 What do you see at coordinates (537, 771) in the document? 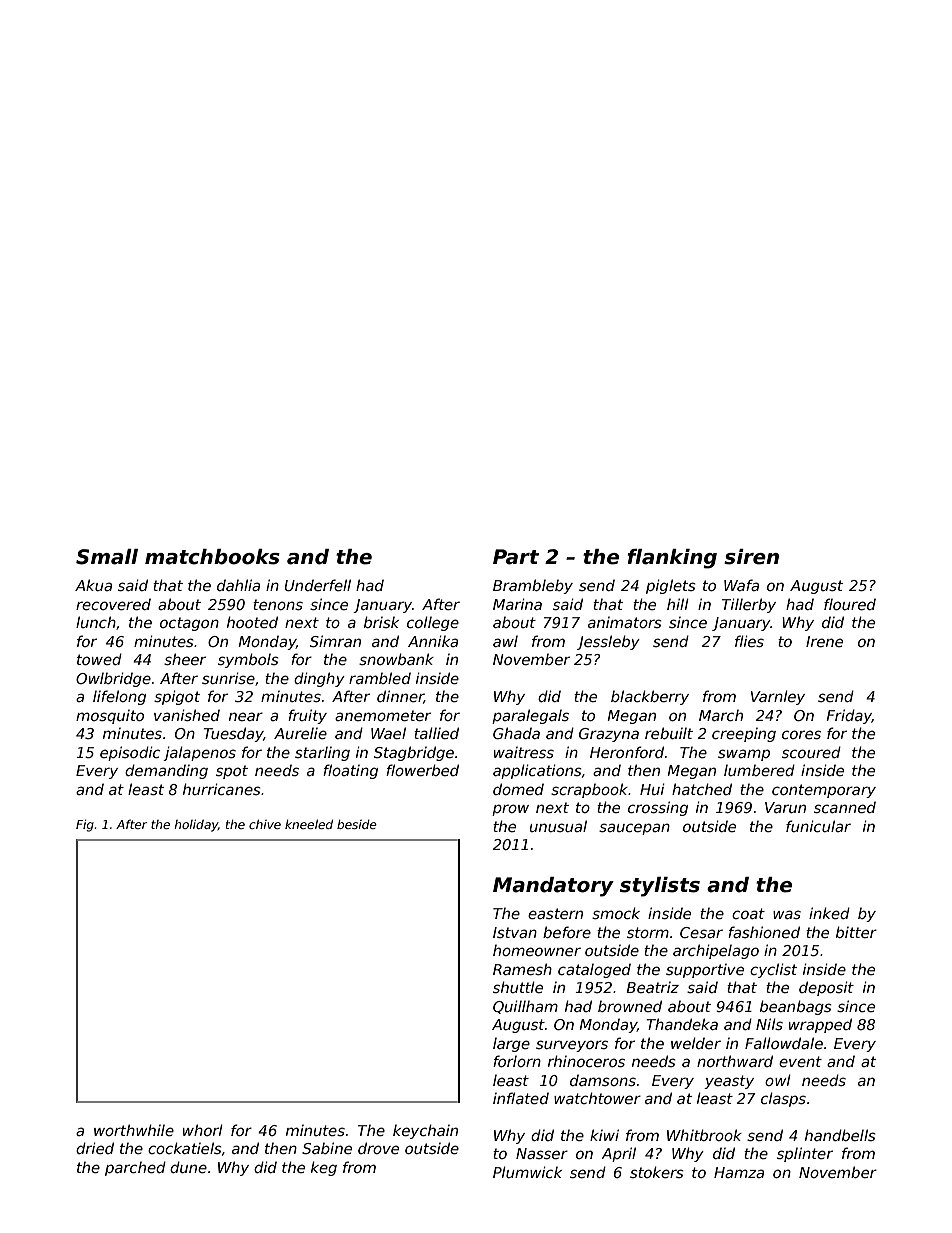
I see `applications` at bounding box center [537, 771].
